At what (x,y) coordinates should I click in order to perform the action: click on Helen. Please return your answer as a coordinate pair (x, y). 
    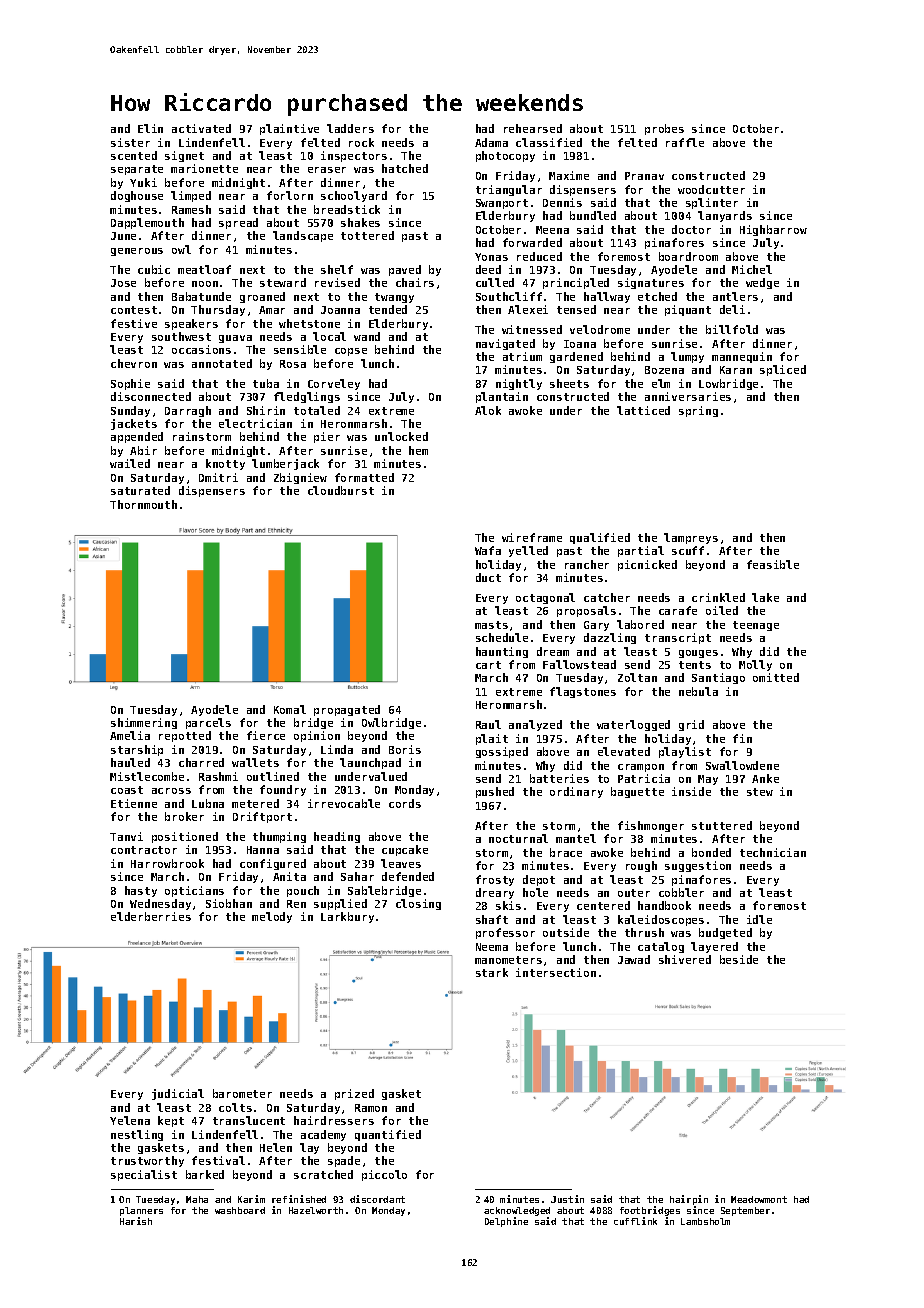
    Looking at the image, I should click on (276, 1147).
